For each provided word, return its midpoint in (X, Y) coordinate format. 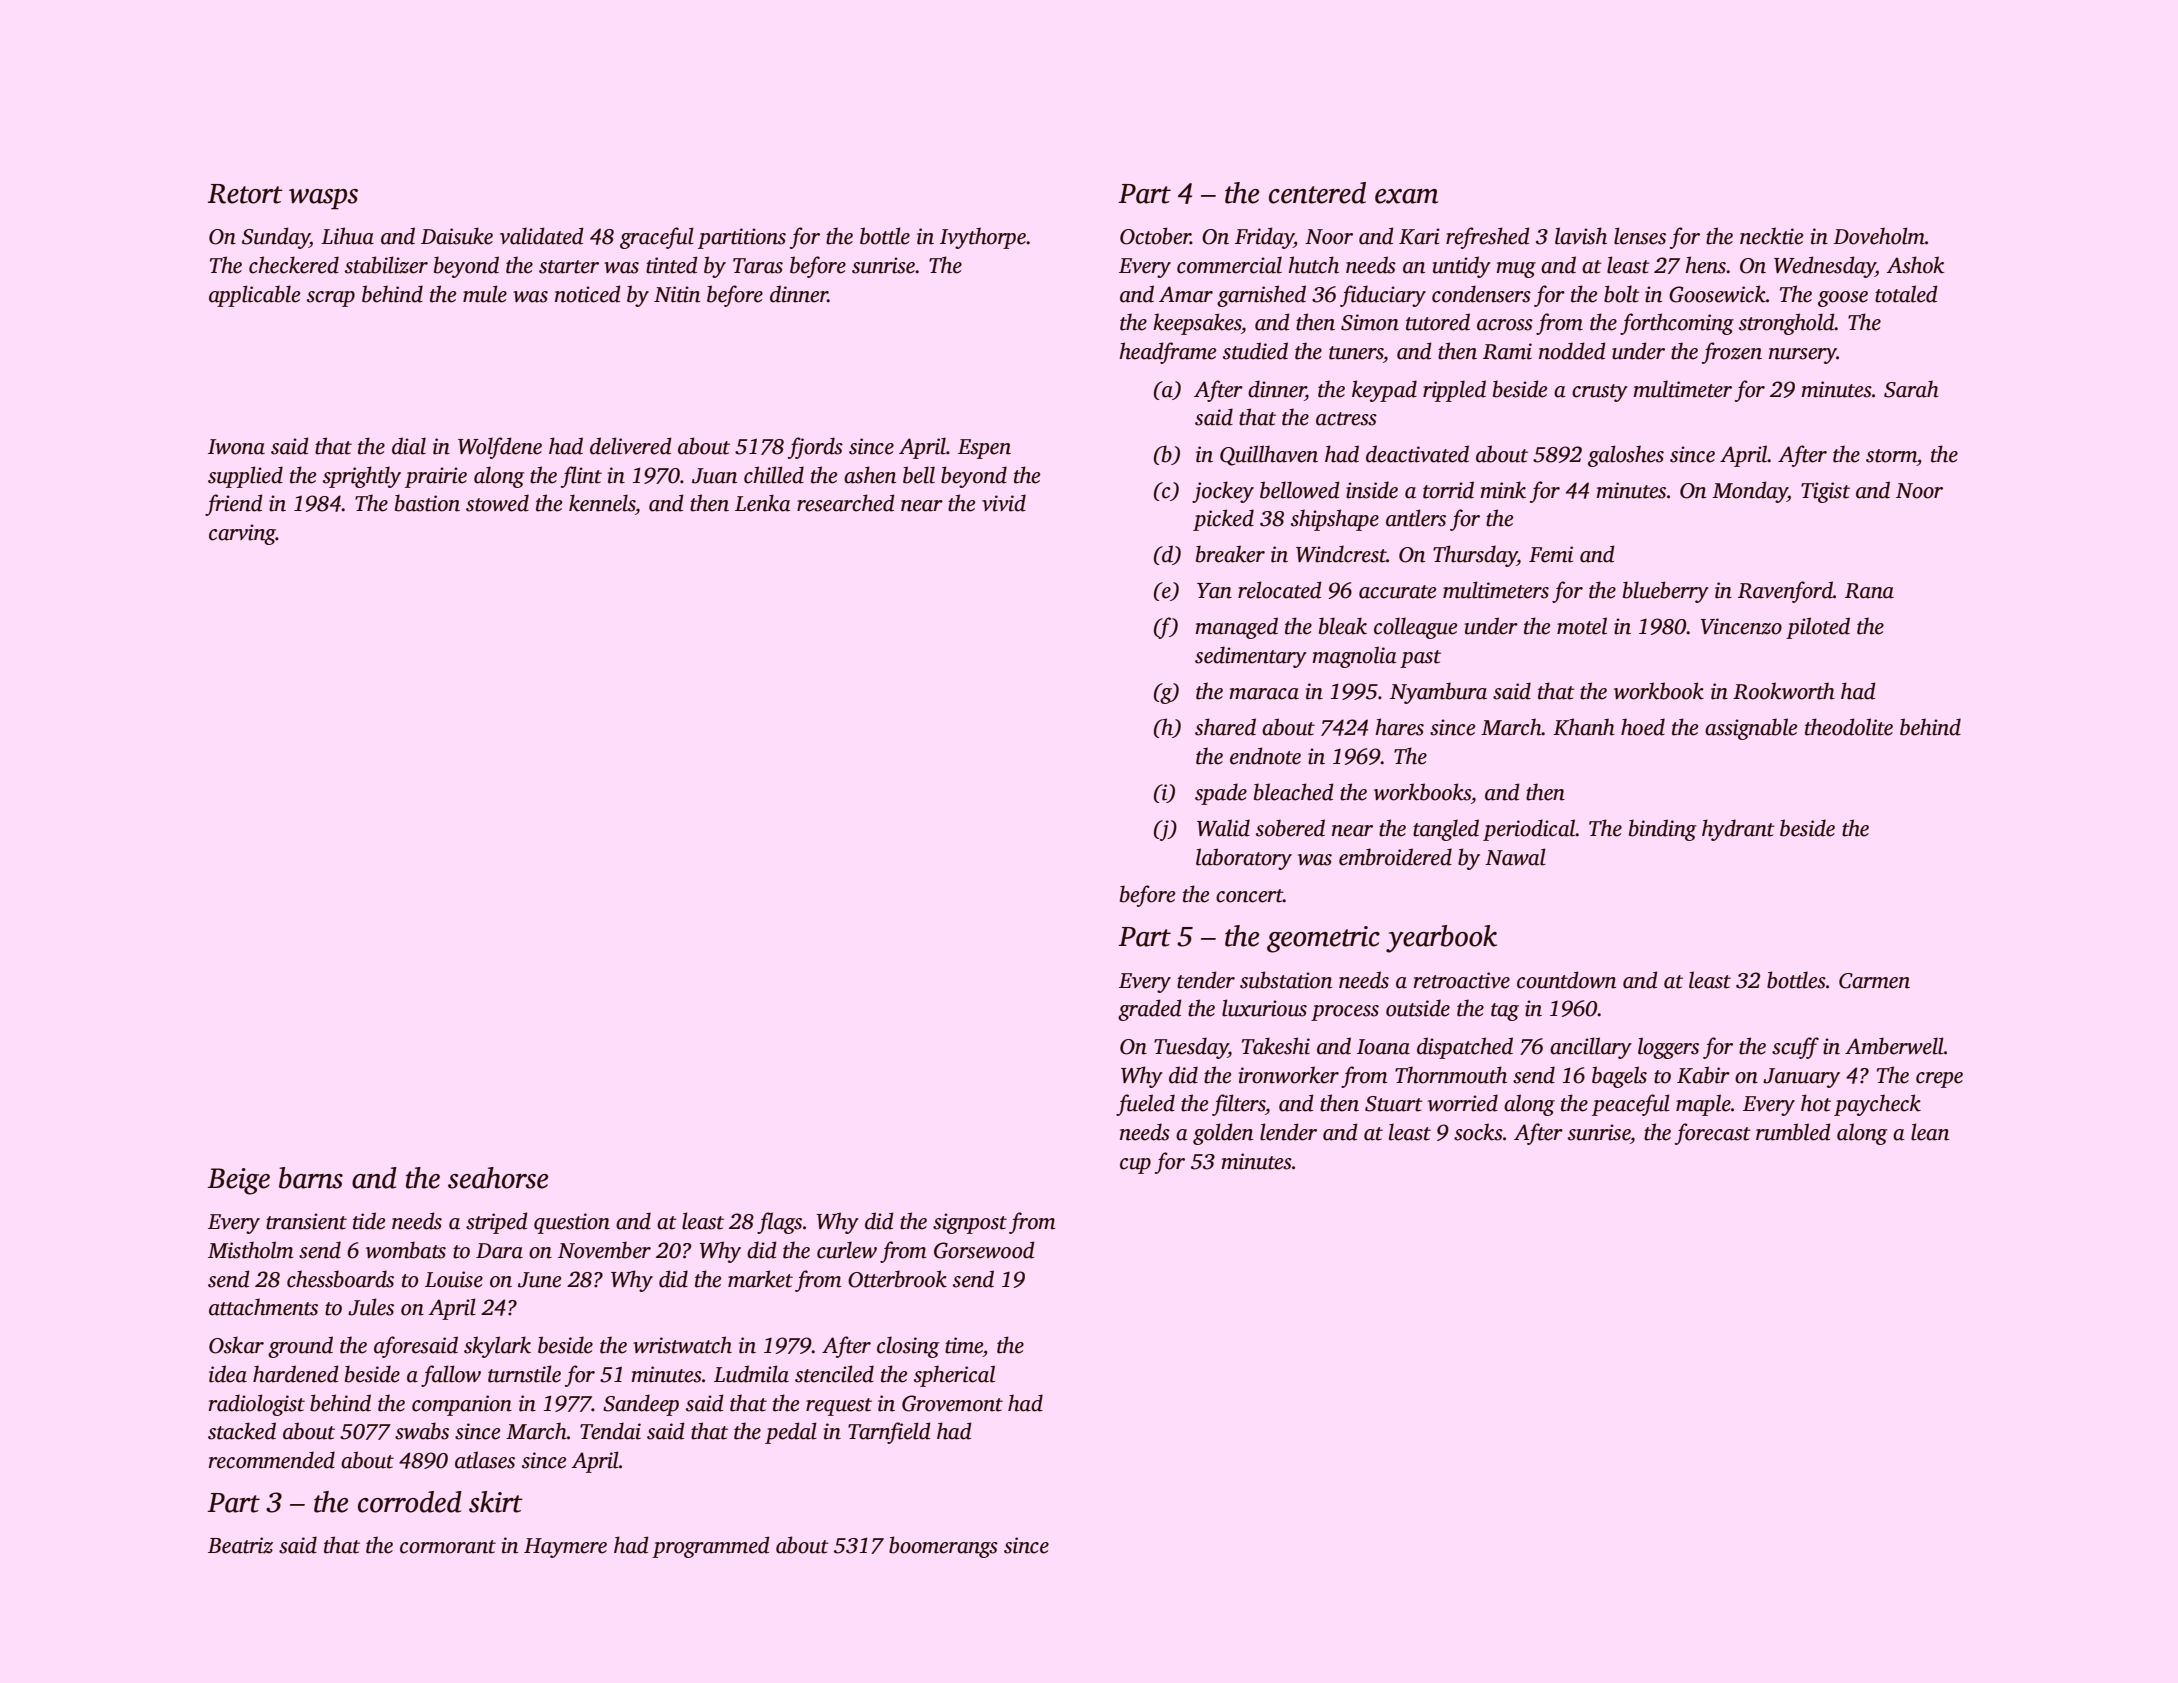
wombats (406, 1250)
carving (242, 534)
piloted (1818, 628)
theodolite (1849, 727)
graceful (657, 238)
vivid (1004, 503)
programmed (711, 1547)
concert (1249, 896)
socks (1478, 1132)
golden (1223, 1134)
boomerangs (943, 1547)
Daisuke (457, 236)
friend (234, 505)
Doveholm (1879, 236)
